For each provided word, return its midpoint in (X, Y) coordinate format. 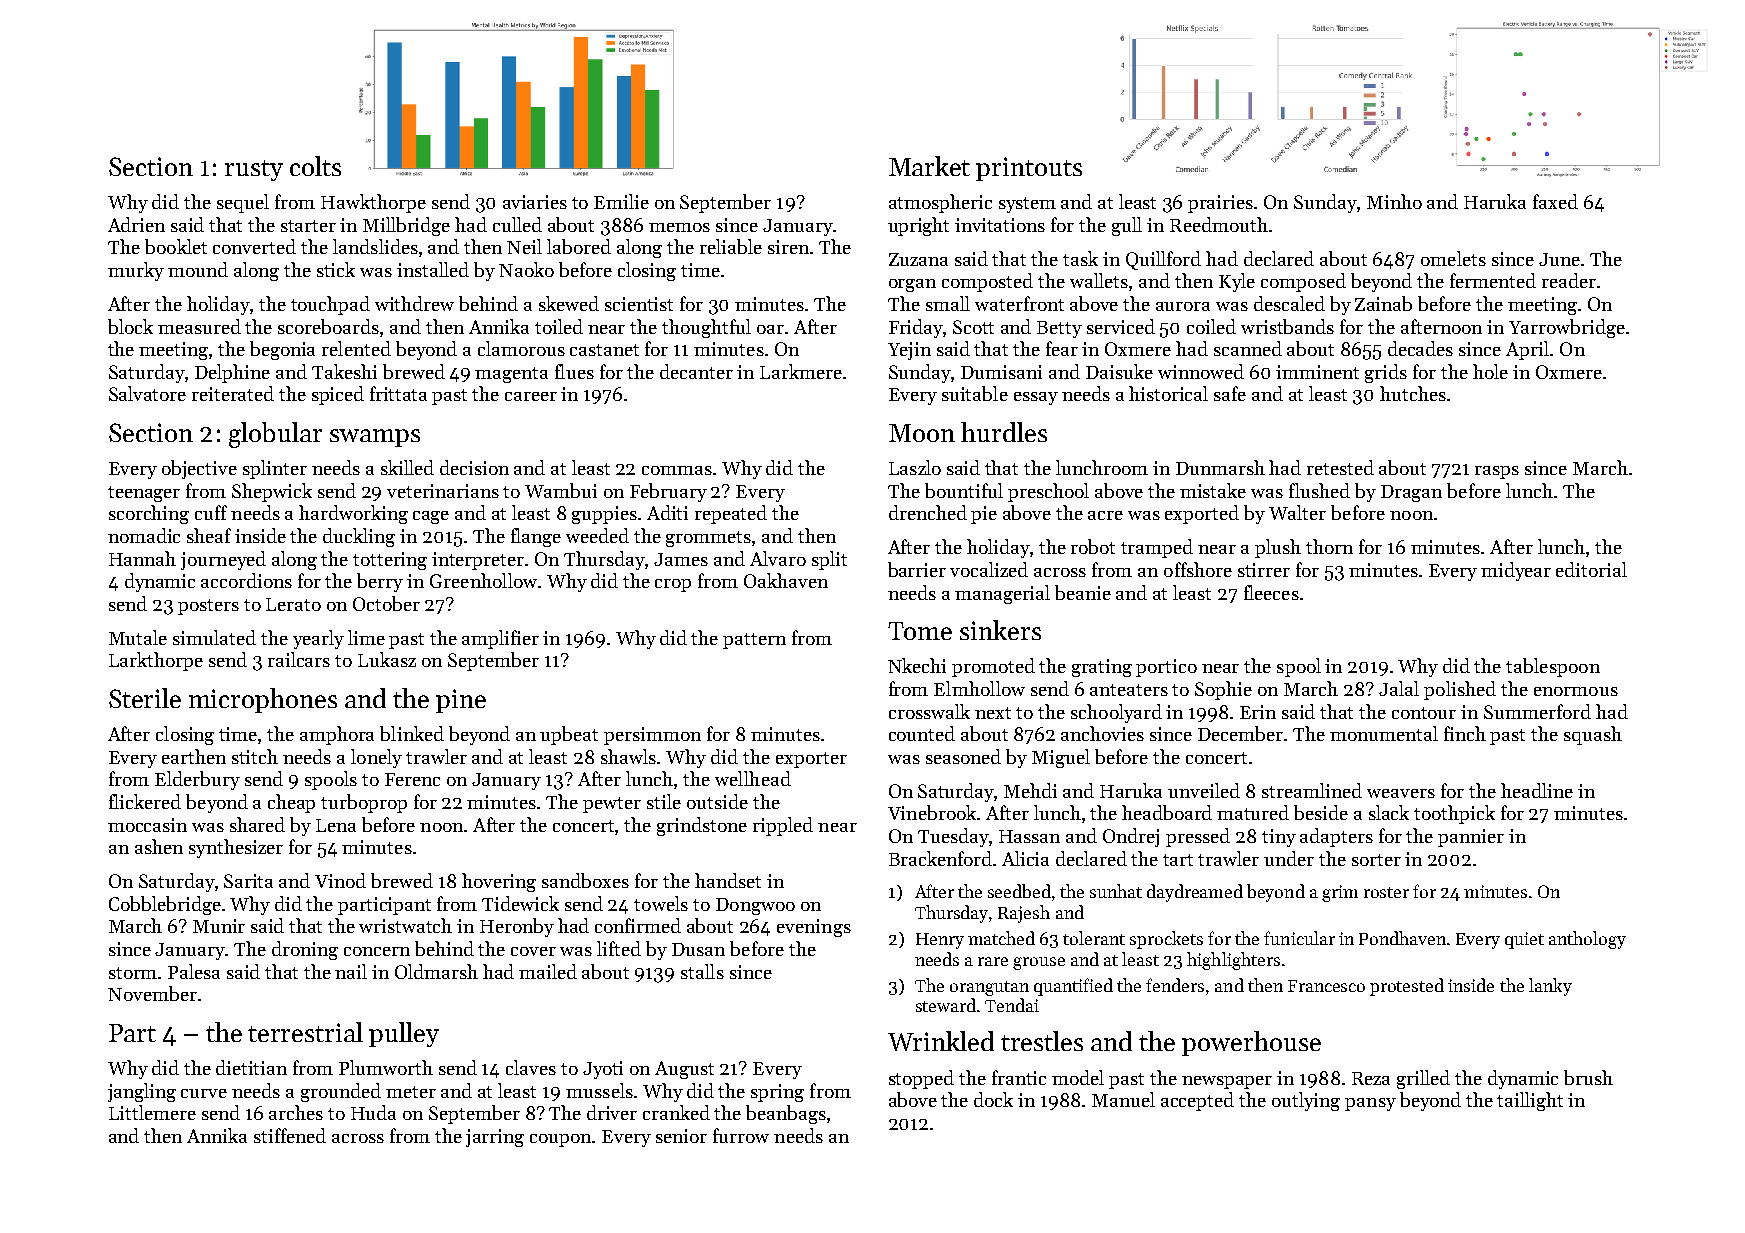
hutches (1413, 393)
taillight (1530, 1101)
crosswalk (929, 711)
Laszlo (915, 467)
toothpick (1454, 814)
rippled (783, 826)
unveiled (1204, 790)
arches (296, 1112)
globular (275, 435)
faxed (1555, 201)
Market (929, 166)
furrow (741, 1135)
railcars (299, 659)
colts (315, 166)
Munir (219, 926)
